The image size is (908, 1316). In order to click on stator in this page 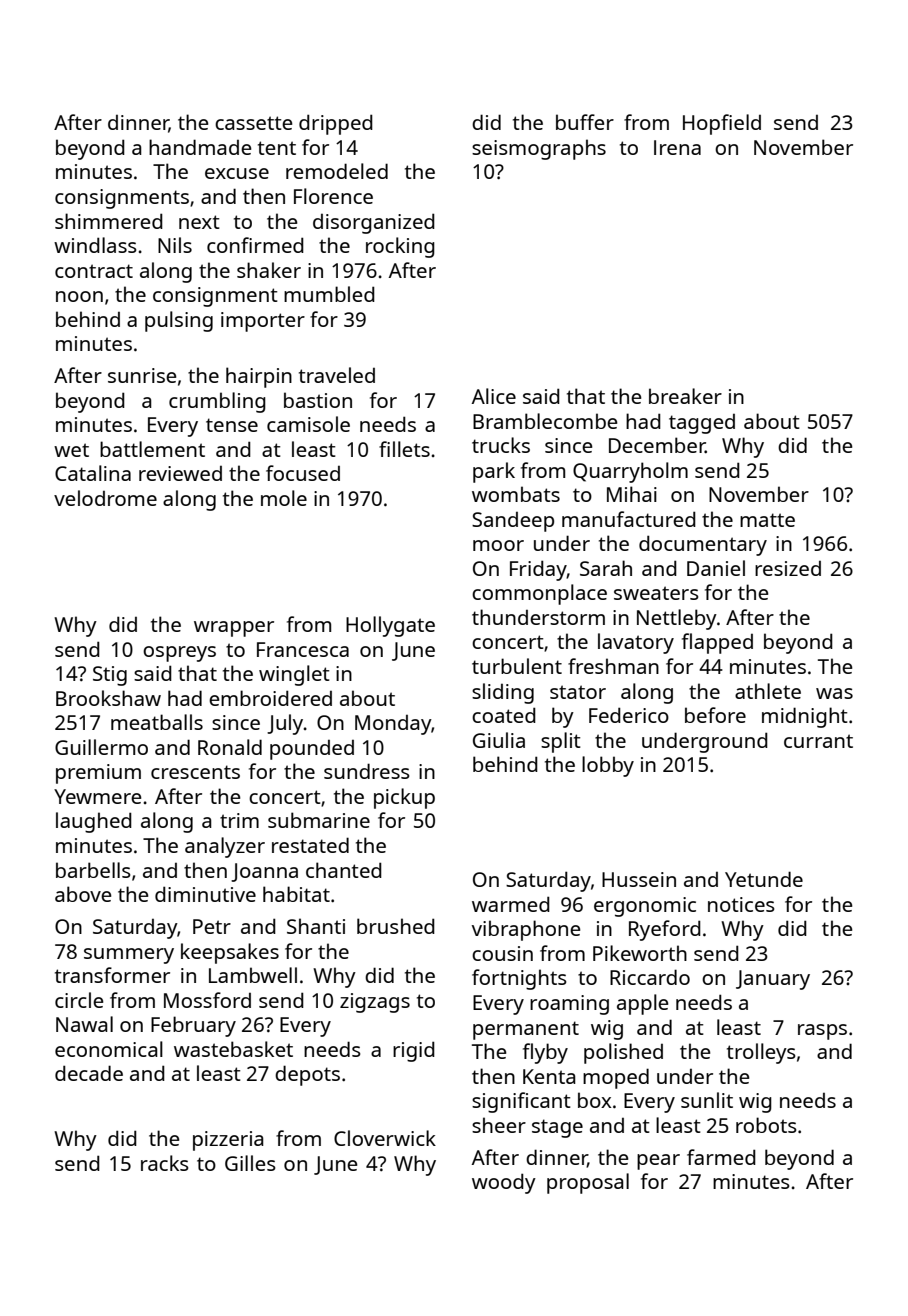, I will do `click(578, 692)`.
